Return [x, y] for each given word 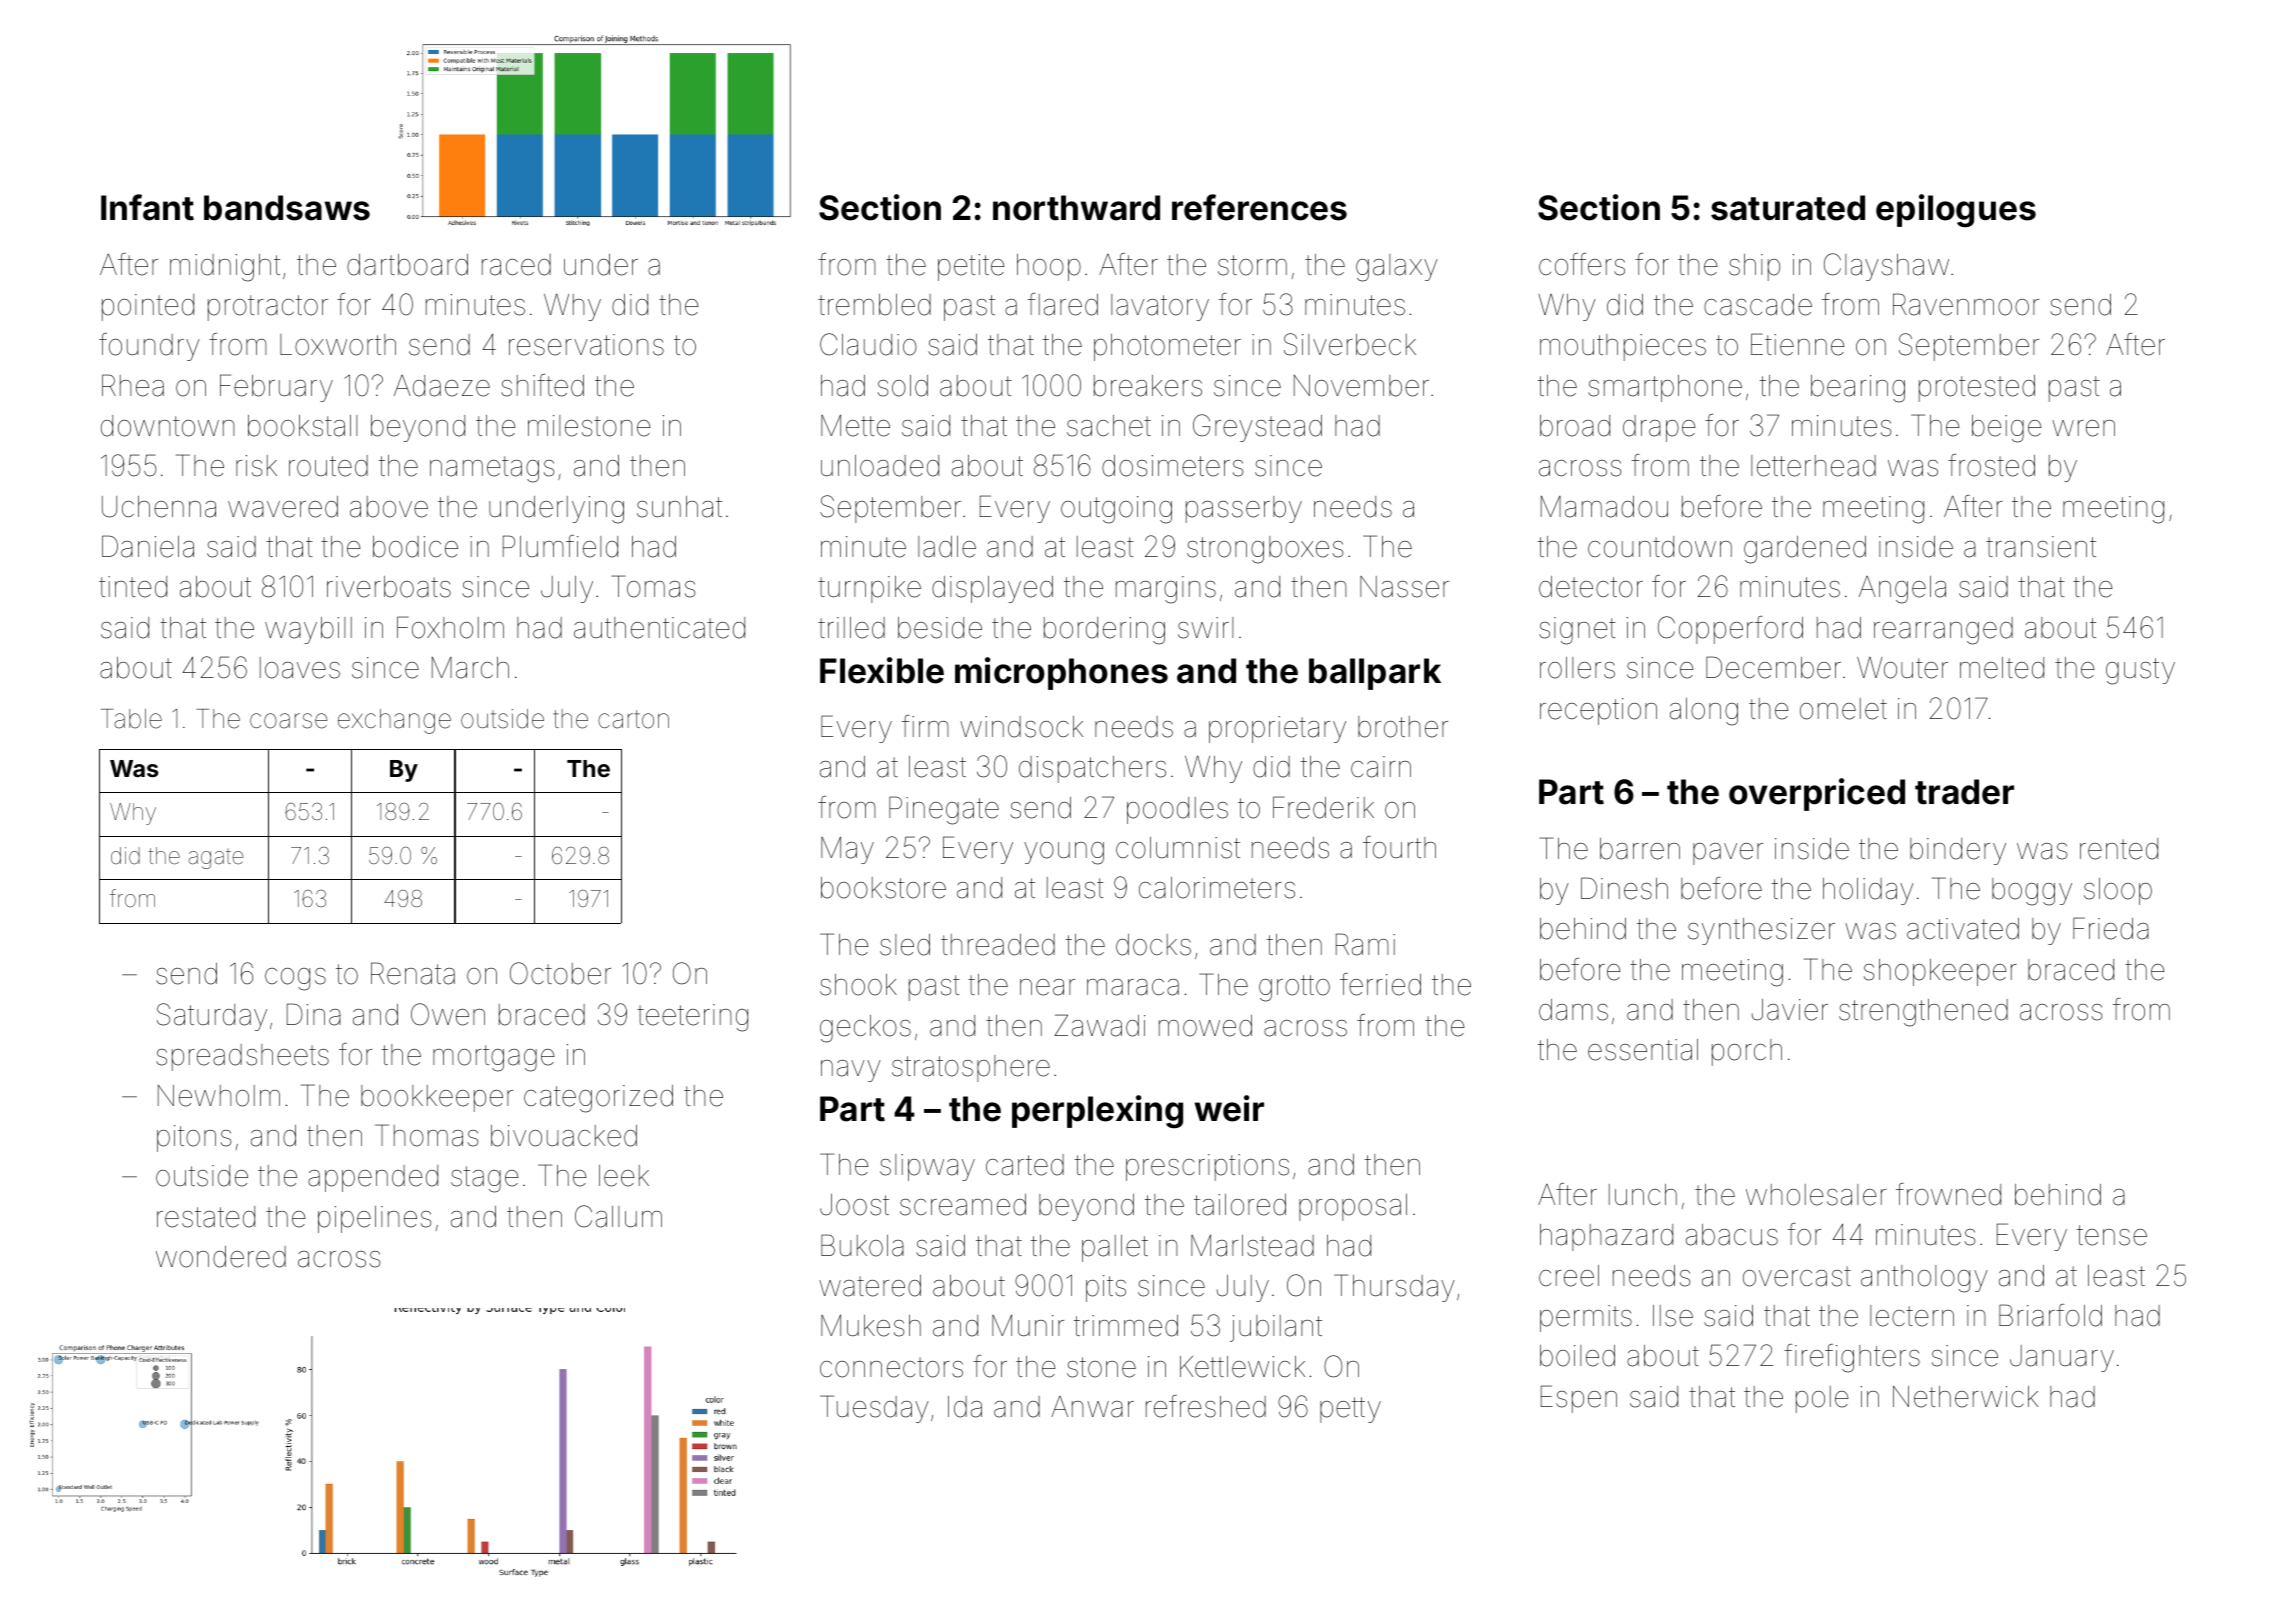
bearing [1858, 389]
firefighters [1852, 1358]
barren [1640, 849]
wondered [221, 1257]
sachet [1109, 426]
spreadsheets [242, 1057]
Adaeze [442, 386]
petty [1350, 1410]
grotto [1294, 988]
